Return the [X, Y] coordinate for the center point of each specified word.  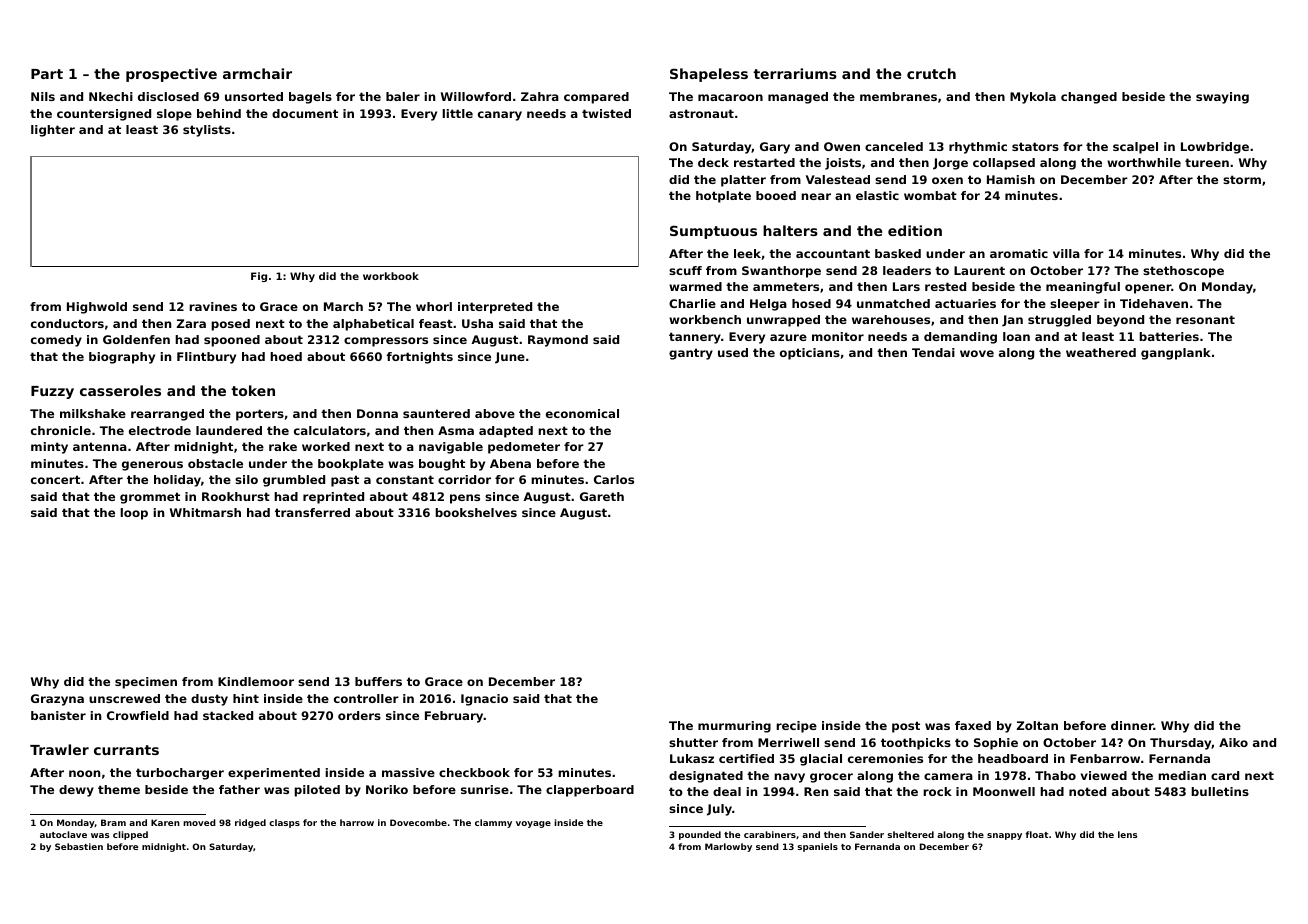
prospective [171, 75]
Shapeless [709, 75]
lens [1127, 834]
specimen [146, 683]
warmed [695, 286]
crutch [931, 73]
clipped [130, 835]
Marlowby [728, 847]
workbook [391, 276]
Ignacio [484, 700]
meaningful [1083, 288]
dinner [1132, 725]
